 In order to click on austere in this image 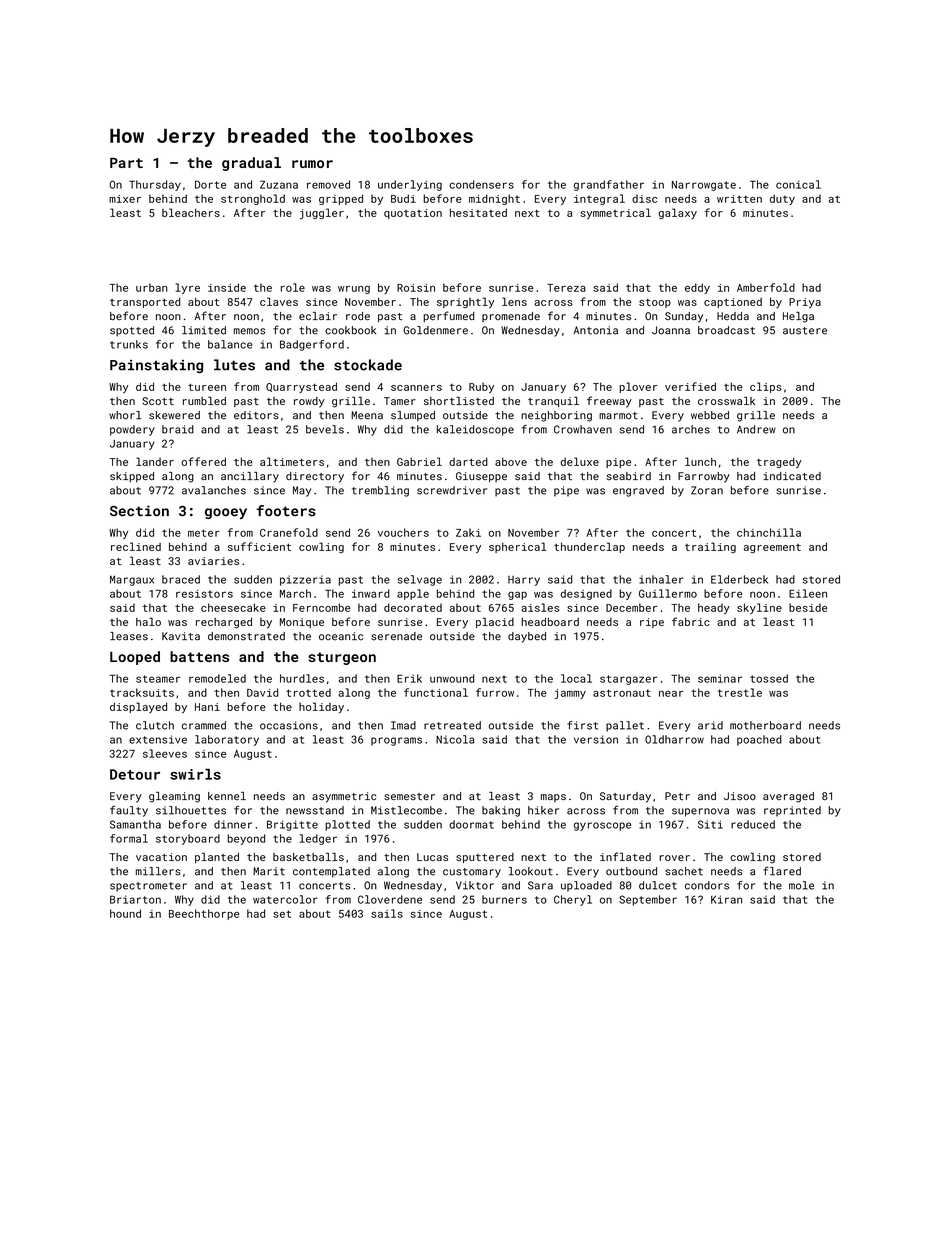, I will do `click(805, 331)`.
